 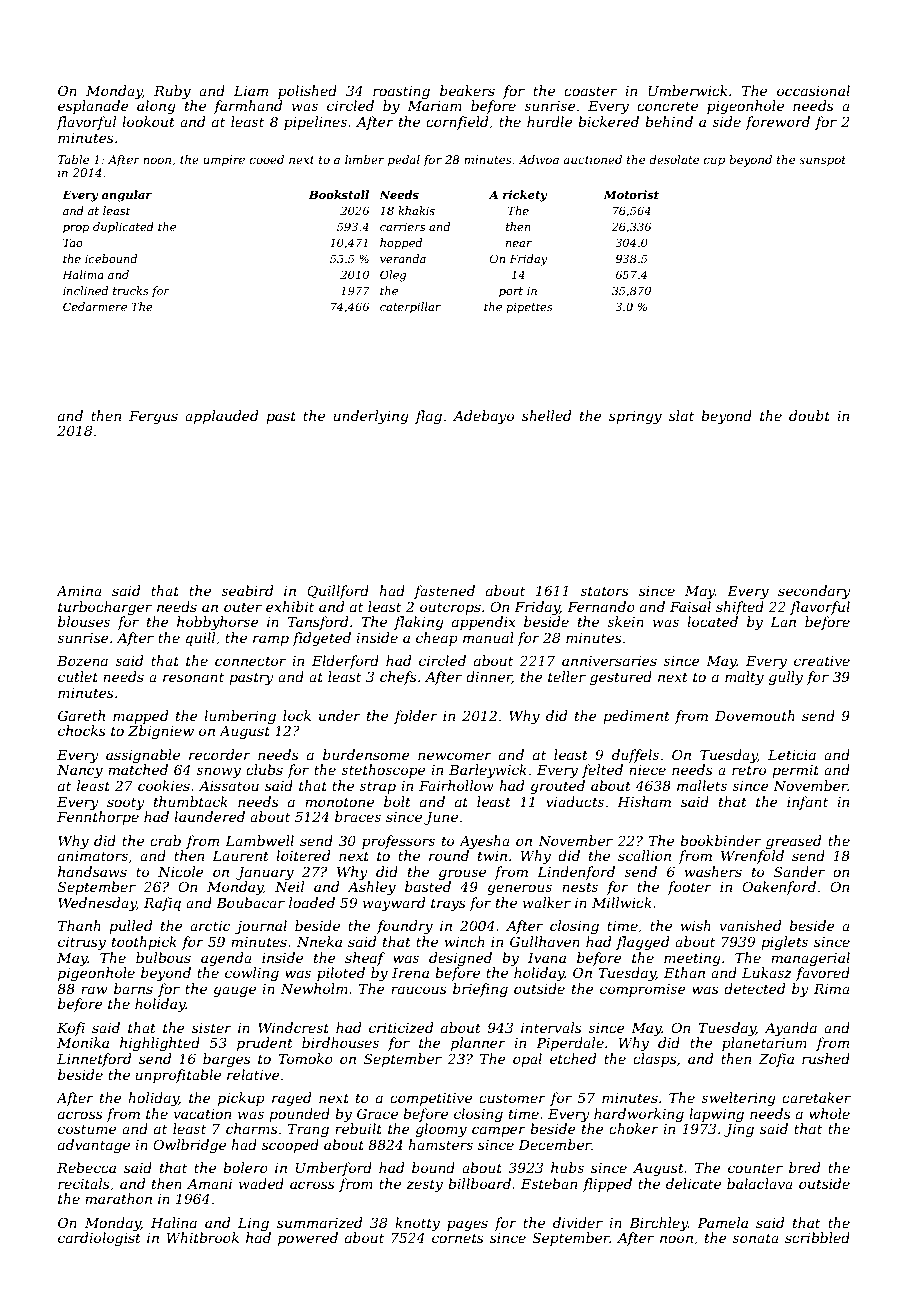 What do you see at coordinates (99, 1239) in the screenshot?
I see `cardiologist` at bounding box center [99, 1239].
